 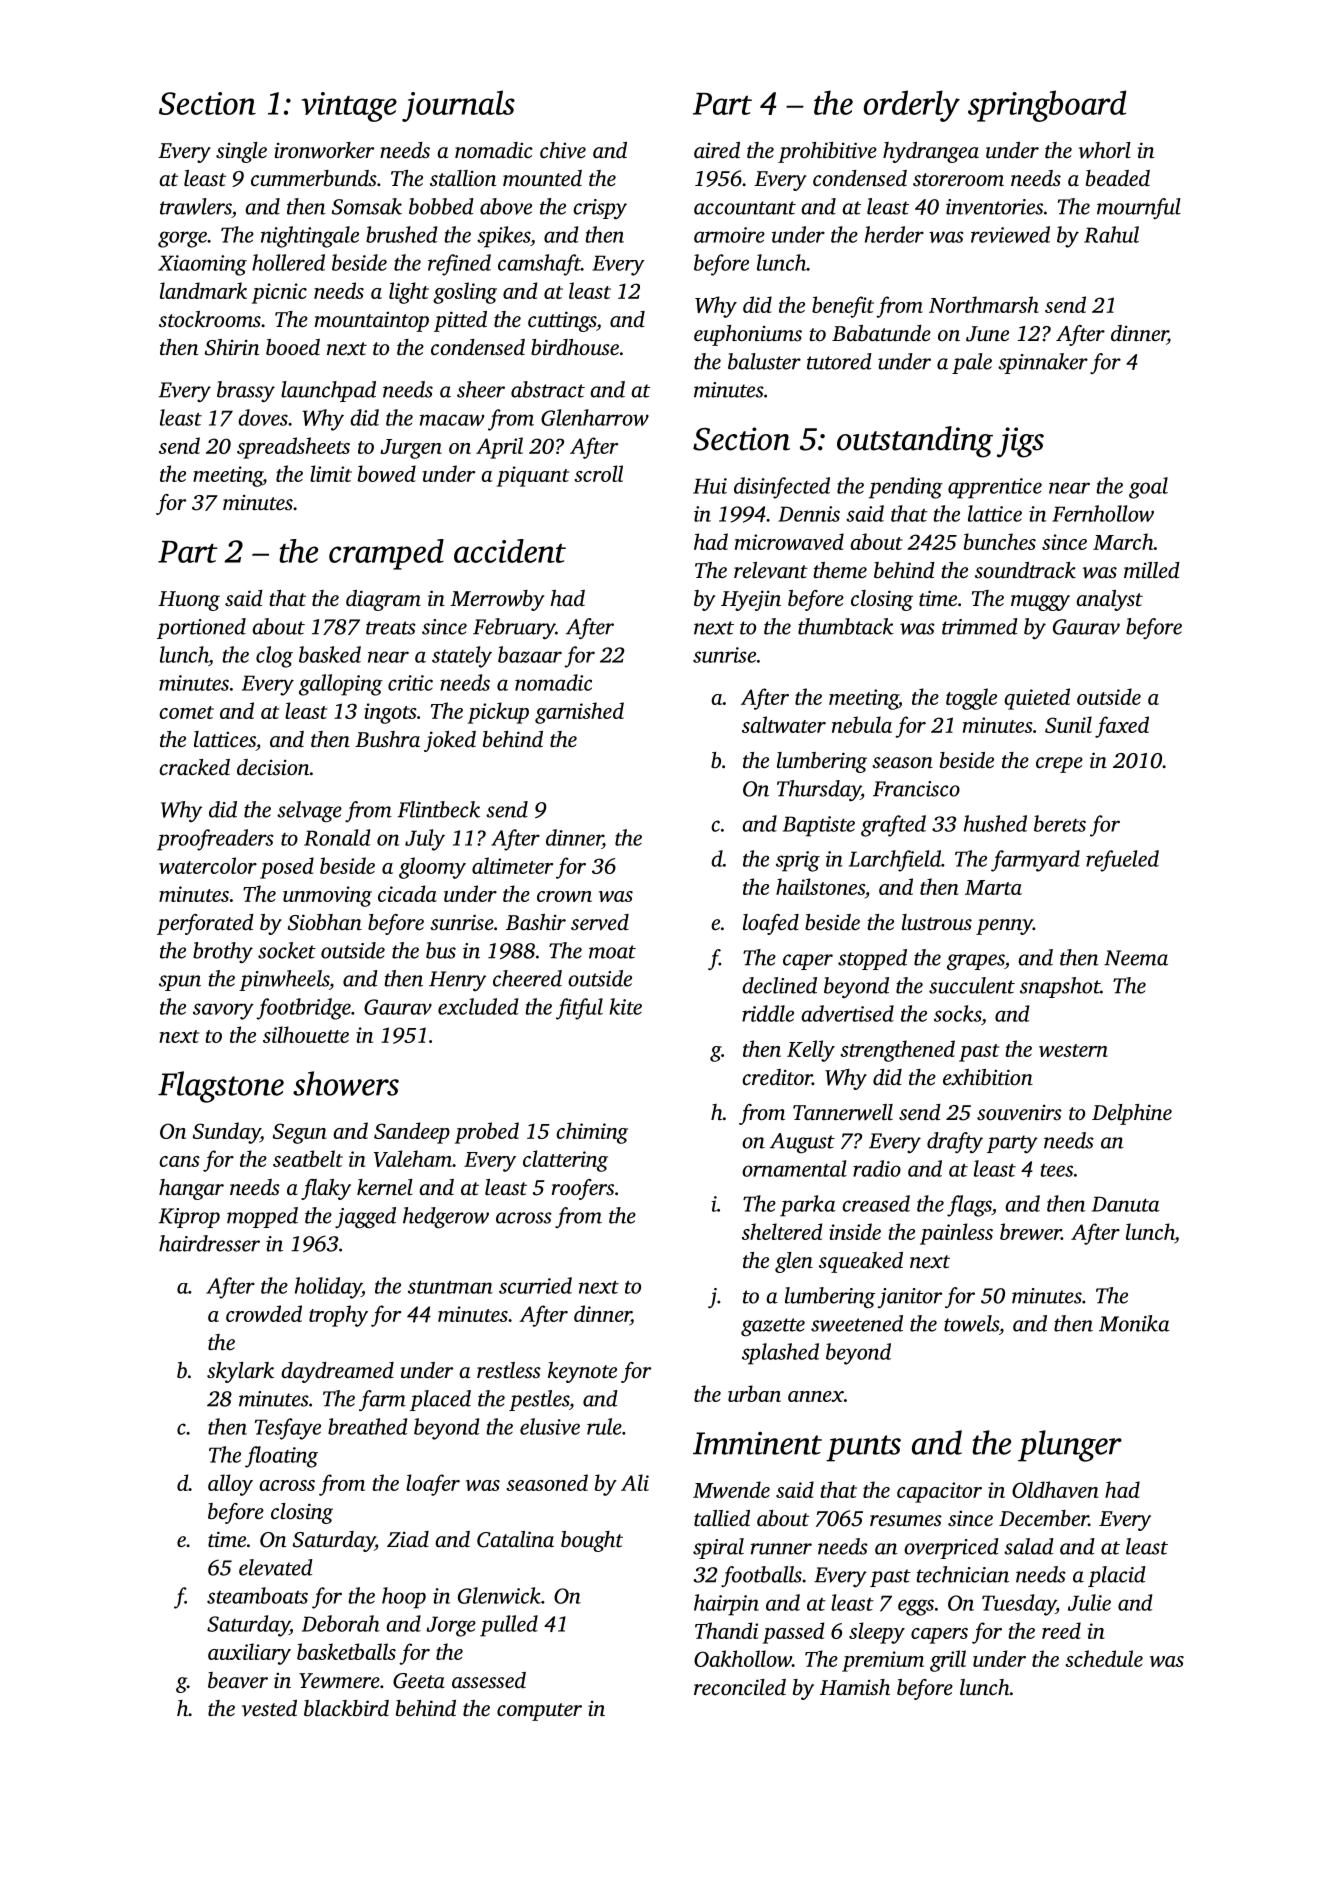 I want to click on beaver, so click(x=238, y=1680).
